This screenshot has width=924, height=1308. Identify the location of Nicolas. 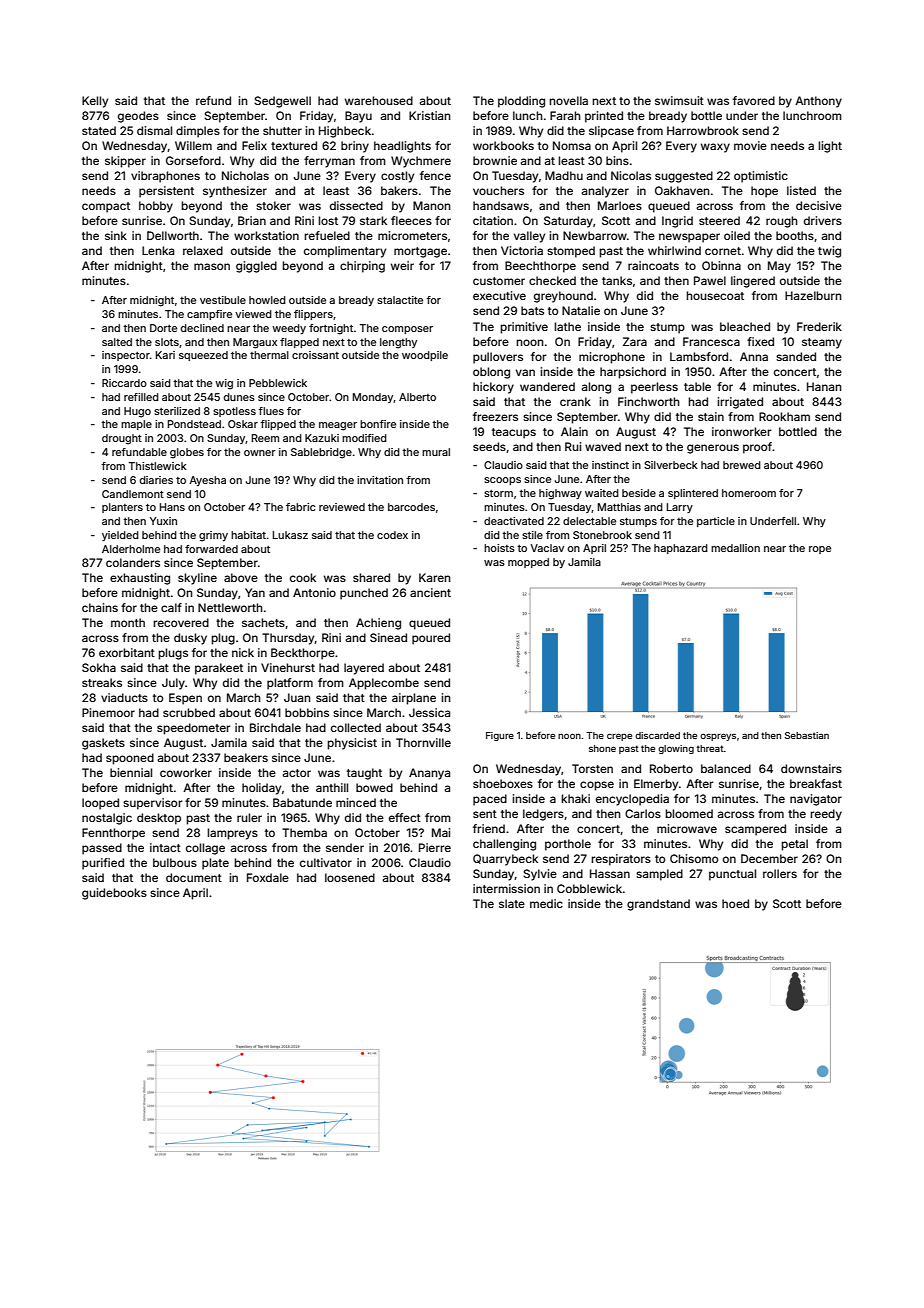
(631, 175).
